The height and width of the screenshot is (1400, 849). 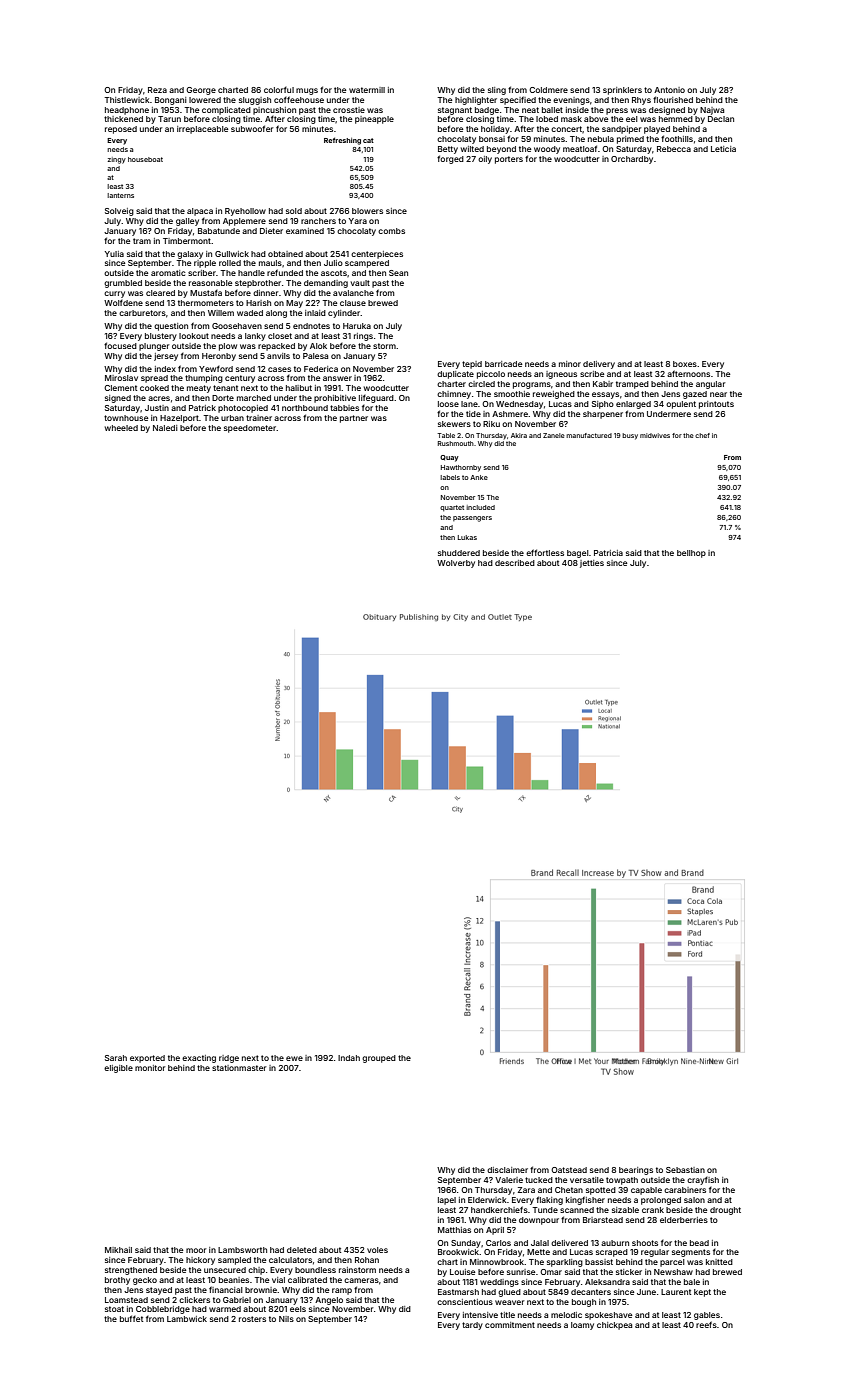 What do you see at coordinates (497, 91) in the screenshot?
I see `sling` at bounding box center [497, 91].
